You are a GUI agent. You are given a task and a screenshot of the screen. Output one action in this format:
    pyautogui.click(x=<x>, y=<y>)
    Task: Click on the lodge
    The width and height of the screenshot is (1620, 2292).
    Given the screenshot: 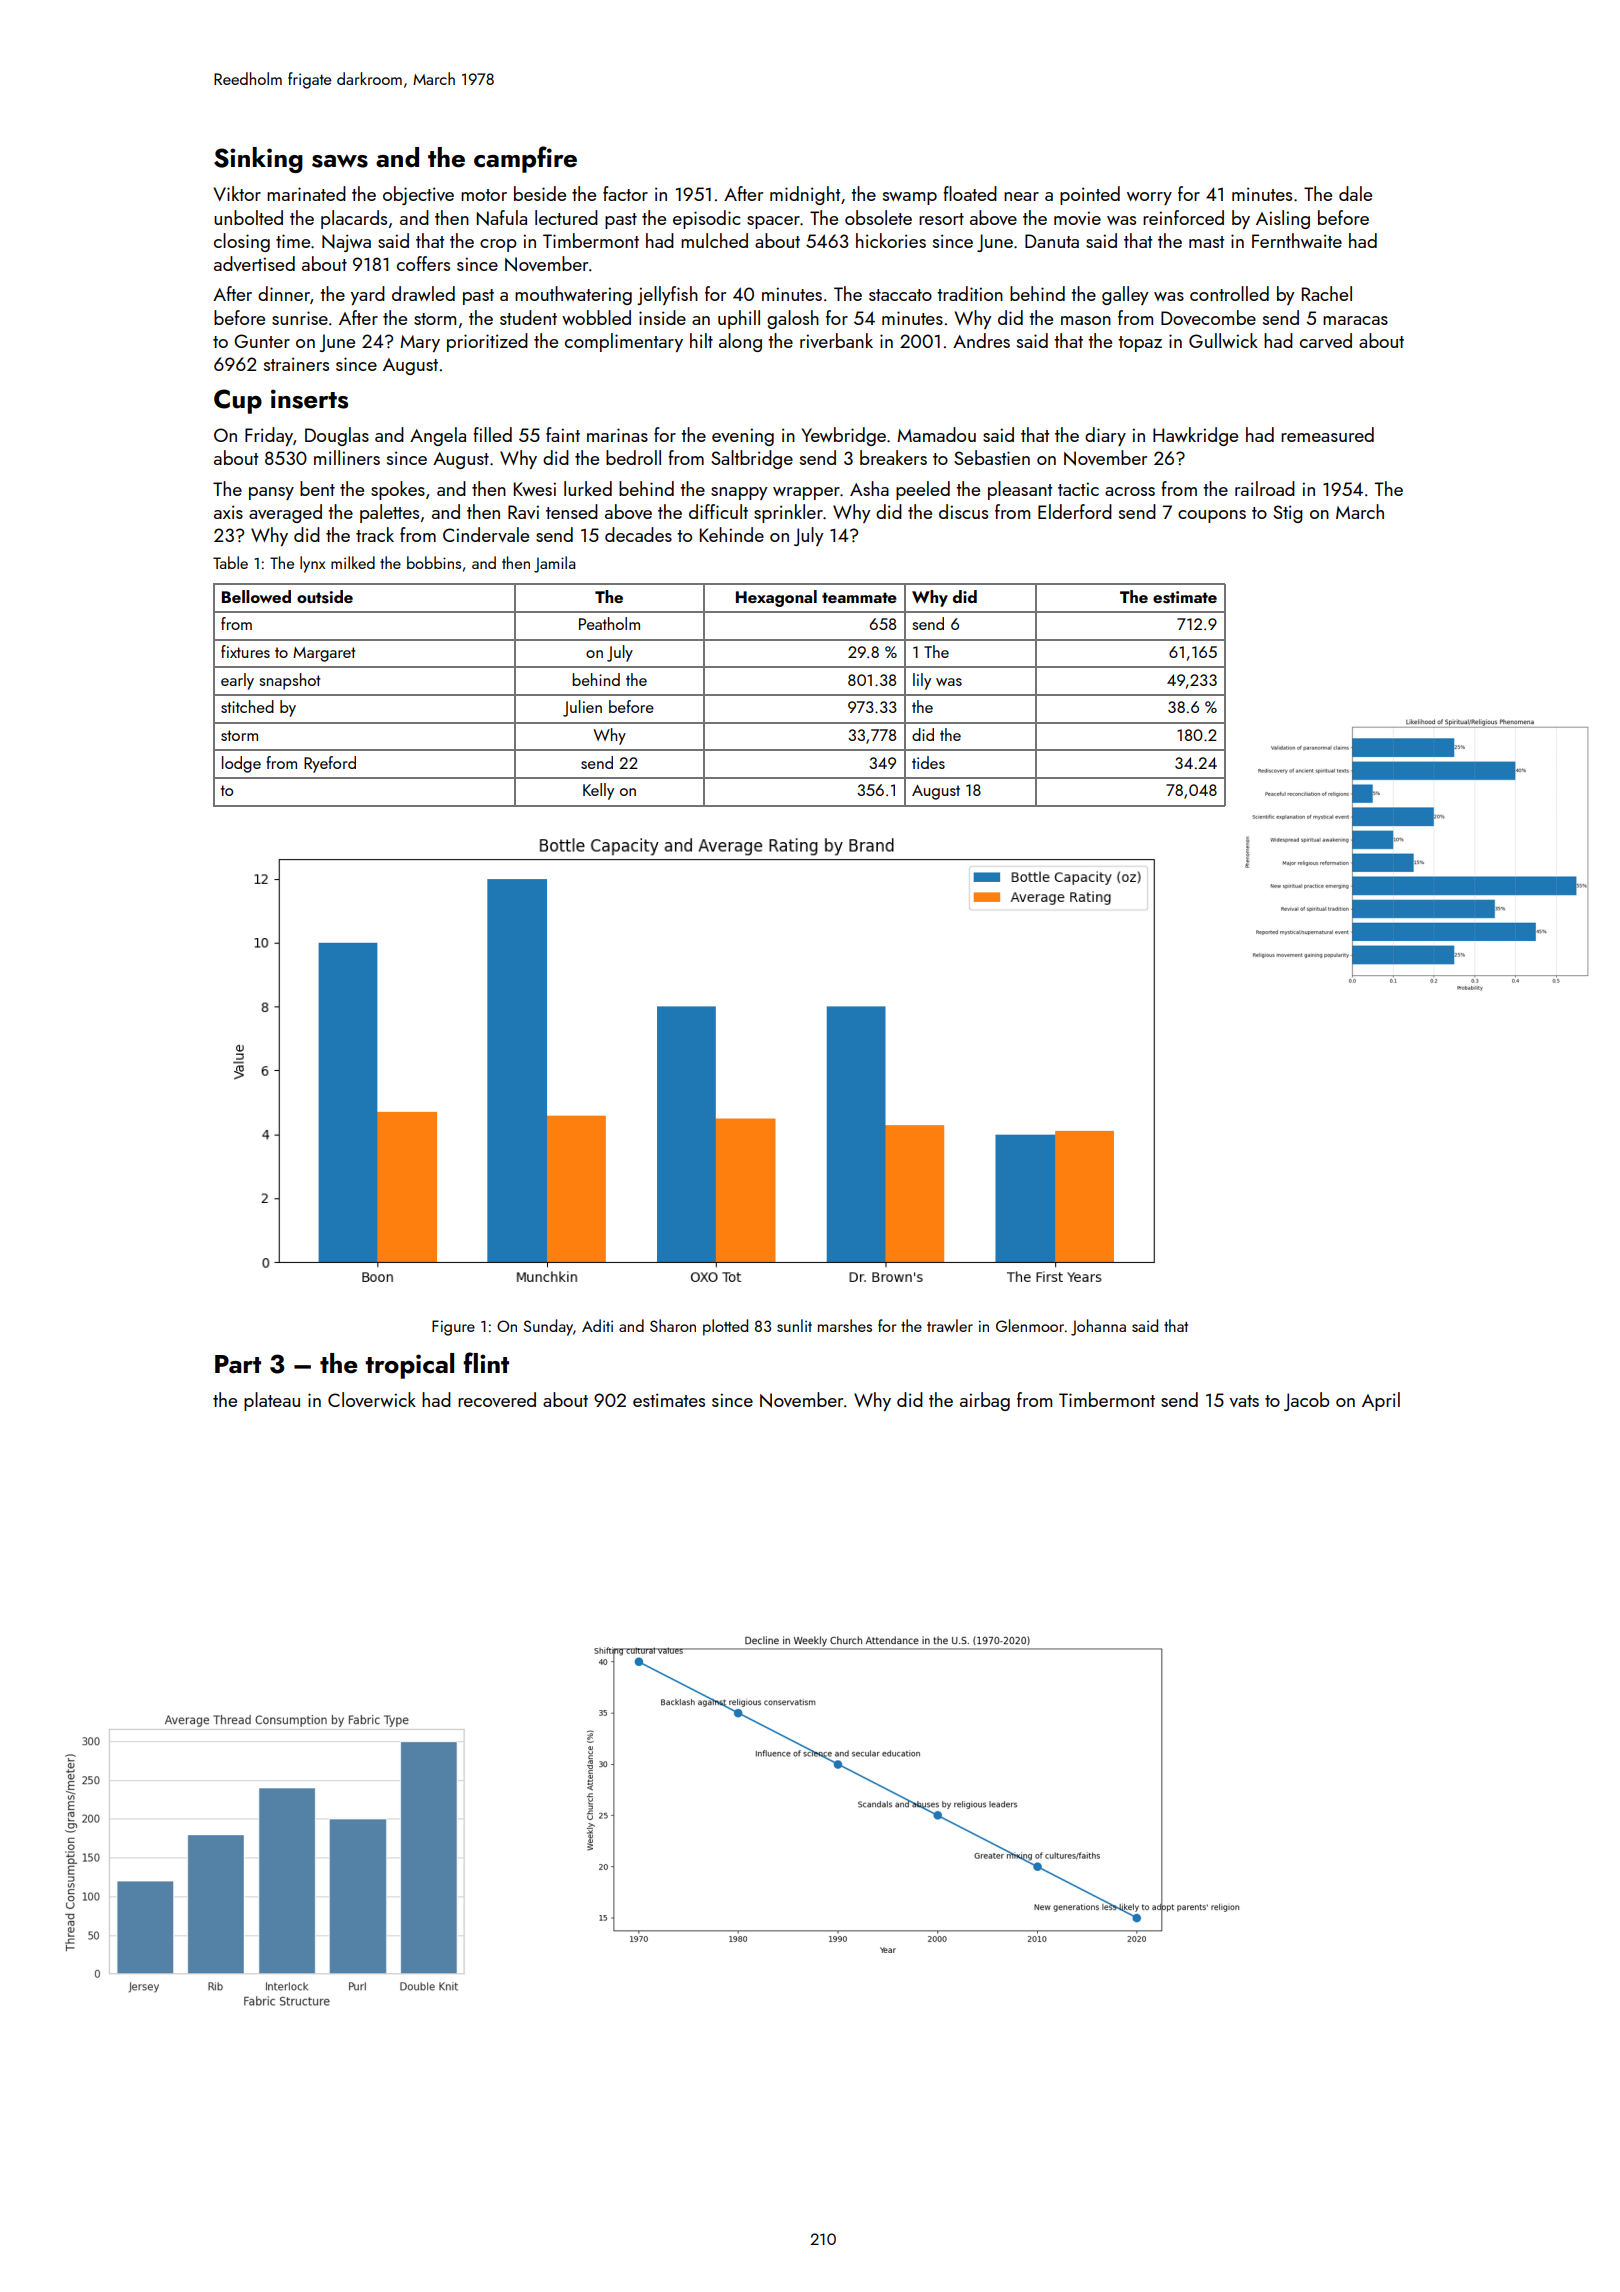 What is the action you would take?
    pyautogui.click(x=241, y=764)
